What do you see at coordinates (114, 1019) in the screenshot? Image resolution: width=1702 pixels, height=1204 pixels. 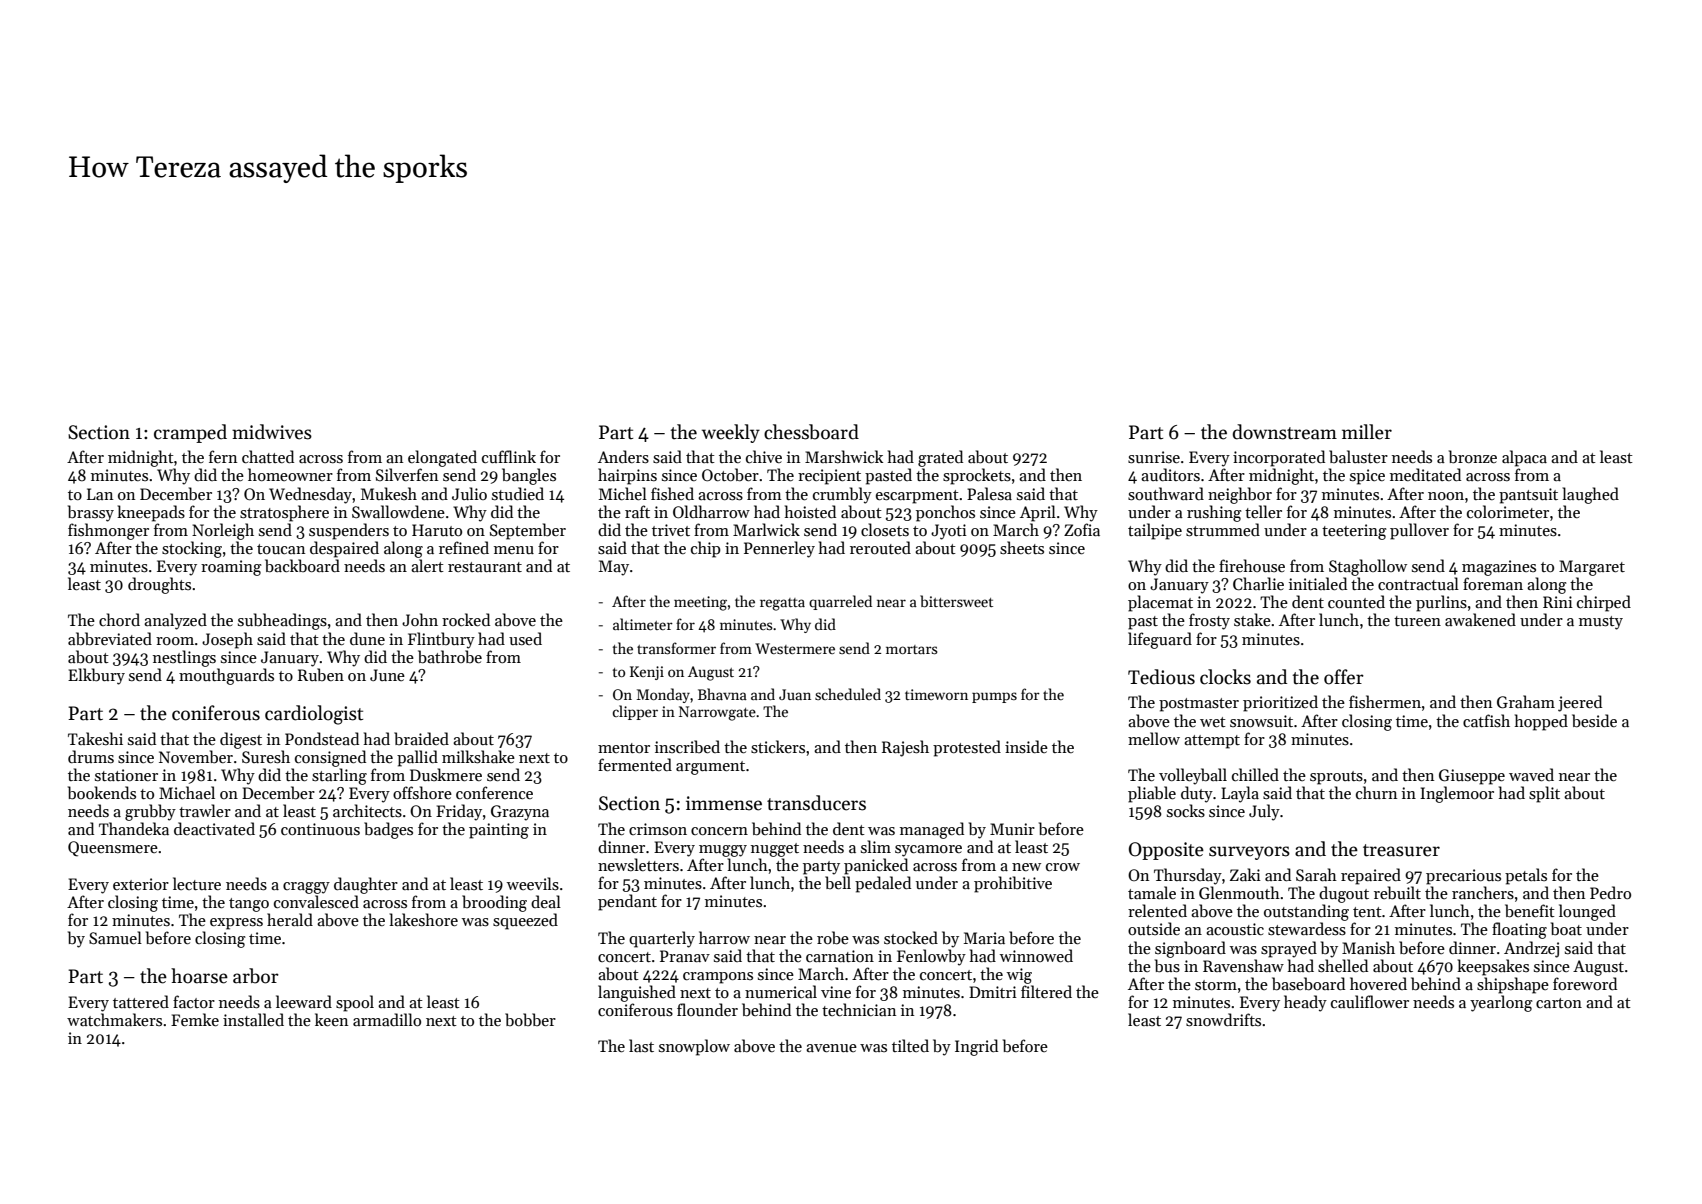 I see `watchmakers` at bounding box center [114, 1019].
